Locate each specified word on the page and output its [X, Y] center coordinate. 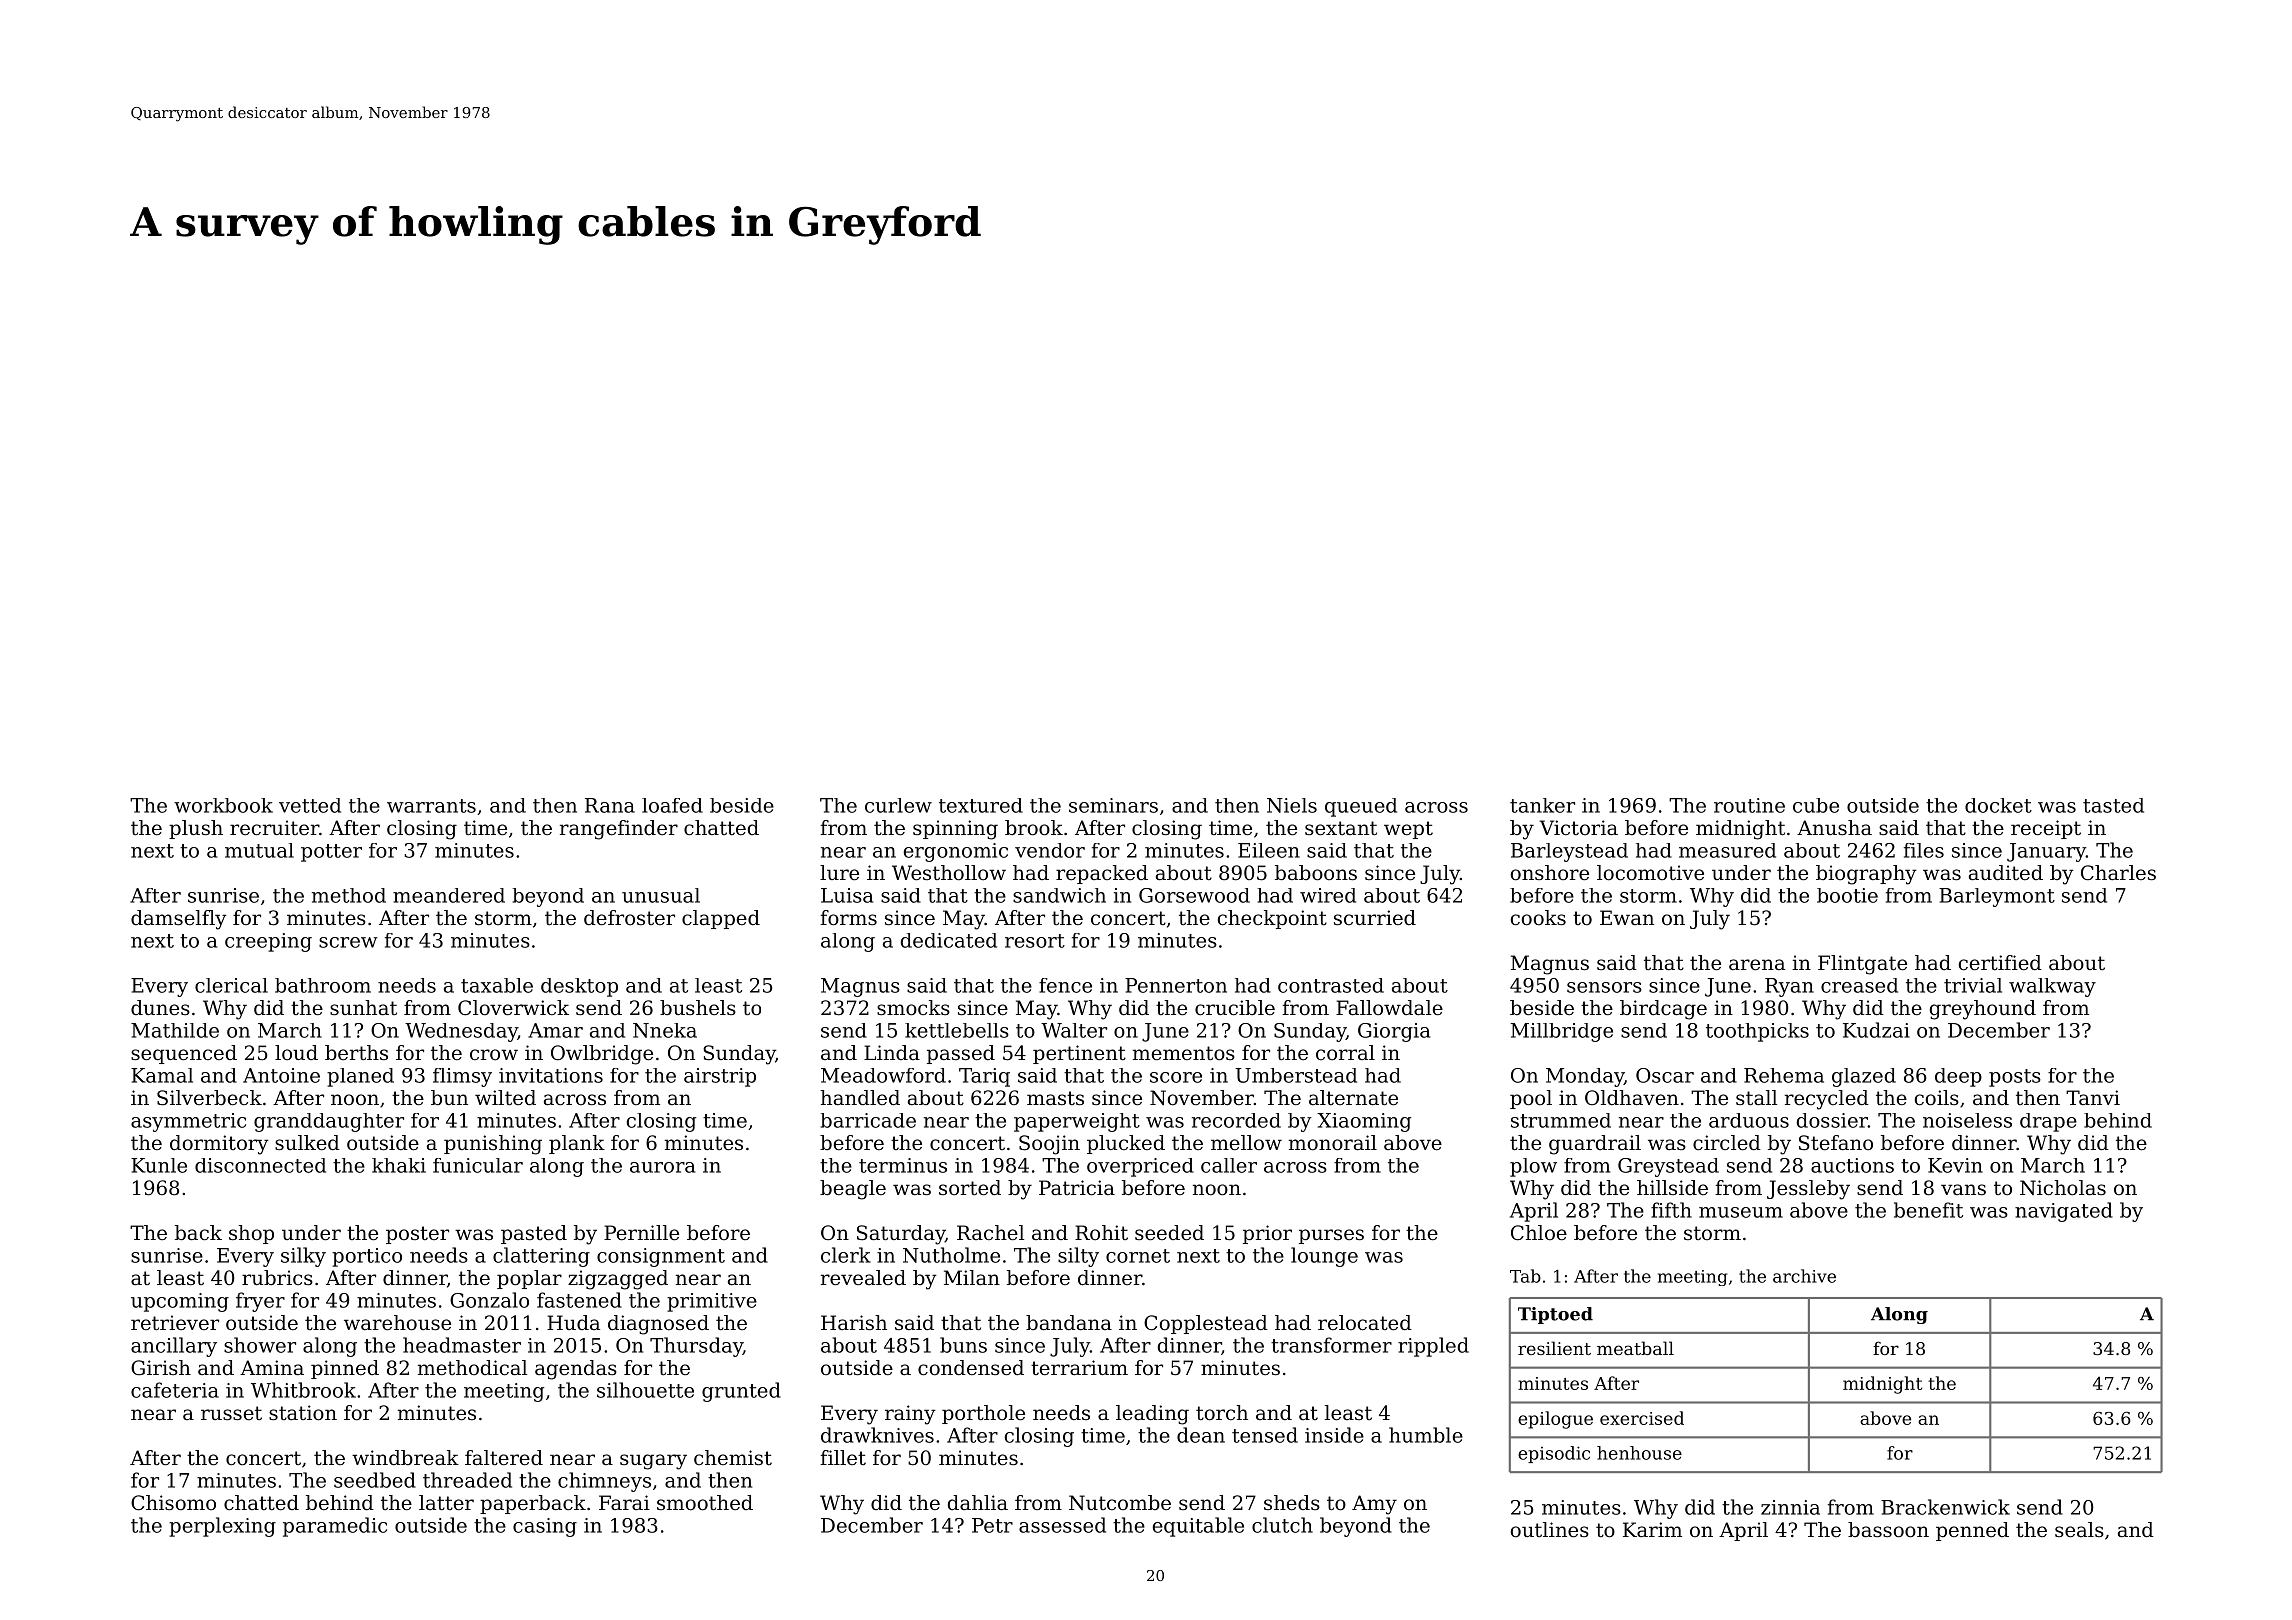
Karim [1652, 1530]
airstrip [720, 1077]
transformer [1331, 1345]
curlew [898, 805]
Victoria [1578, 828]
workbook [223, 805]
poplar [529, 1279]
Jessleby [1808, 1190]
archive [1804, 1276]
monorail [1333, 1143]
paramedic [335, 1527]
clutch [1282, 1525]
